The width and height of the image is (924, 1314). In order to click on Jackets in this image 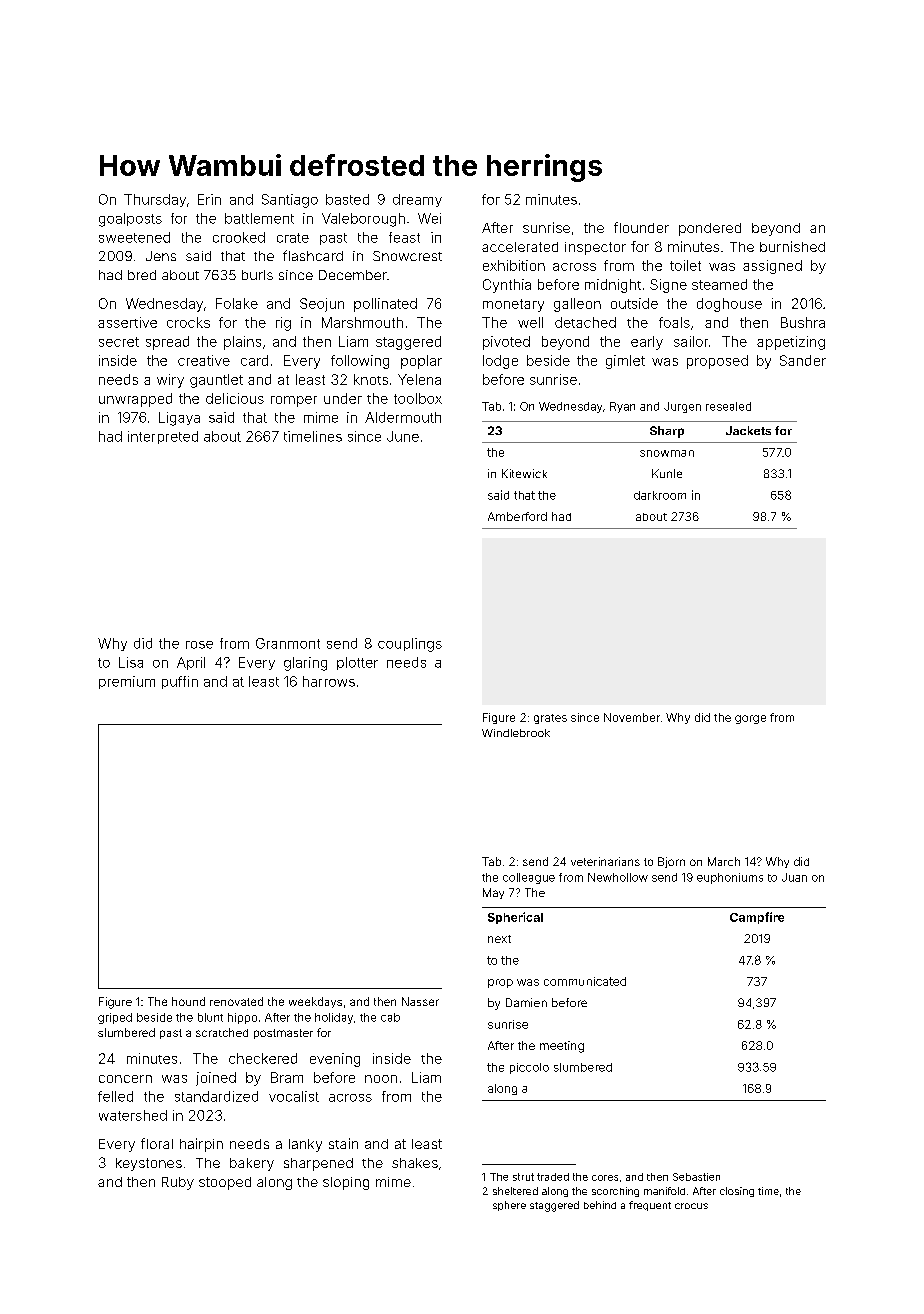, I will do `click(748, 430)`.
